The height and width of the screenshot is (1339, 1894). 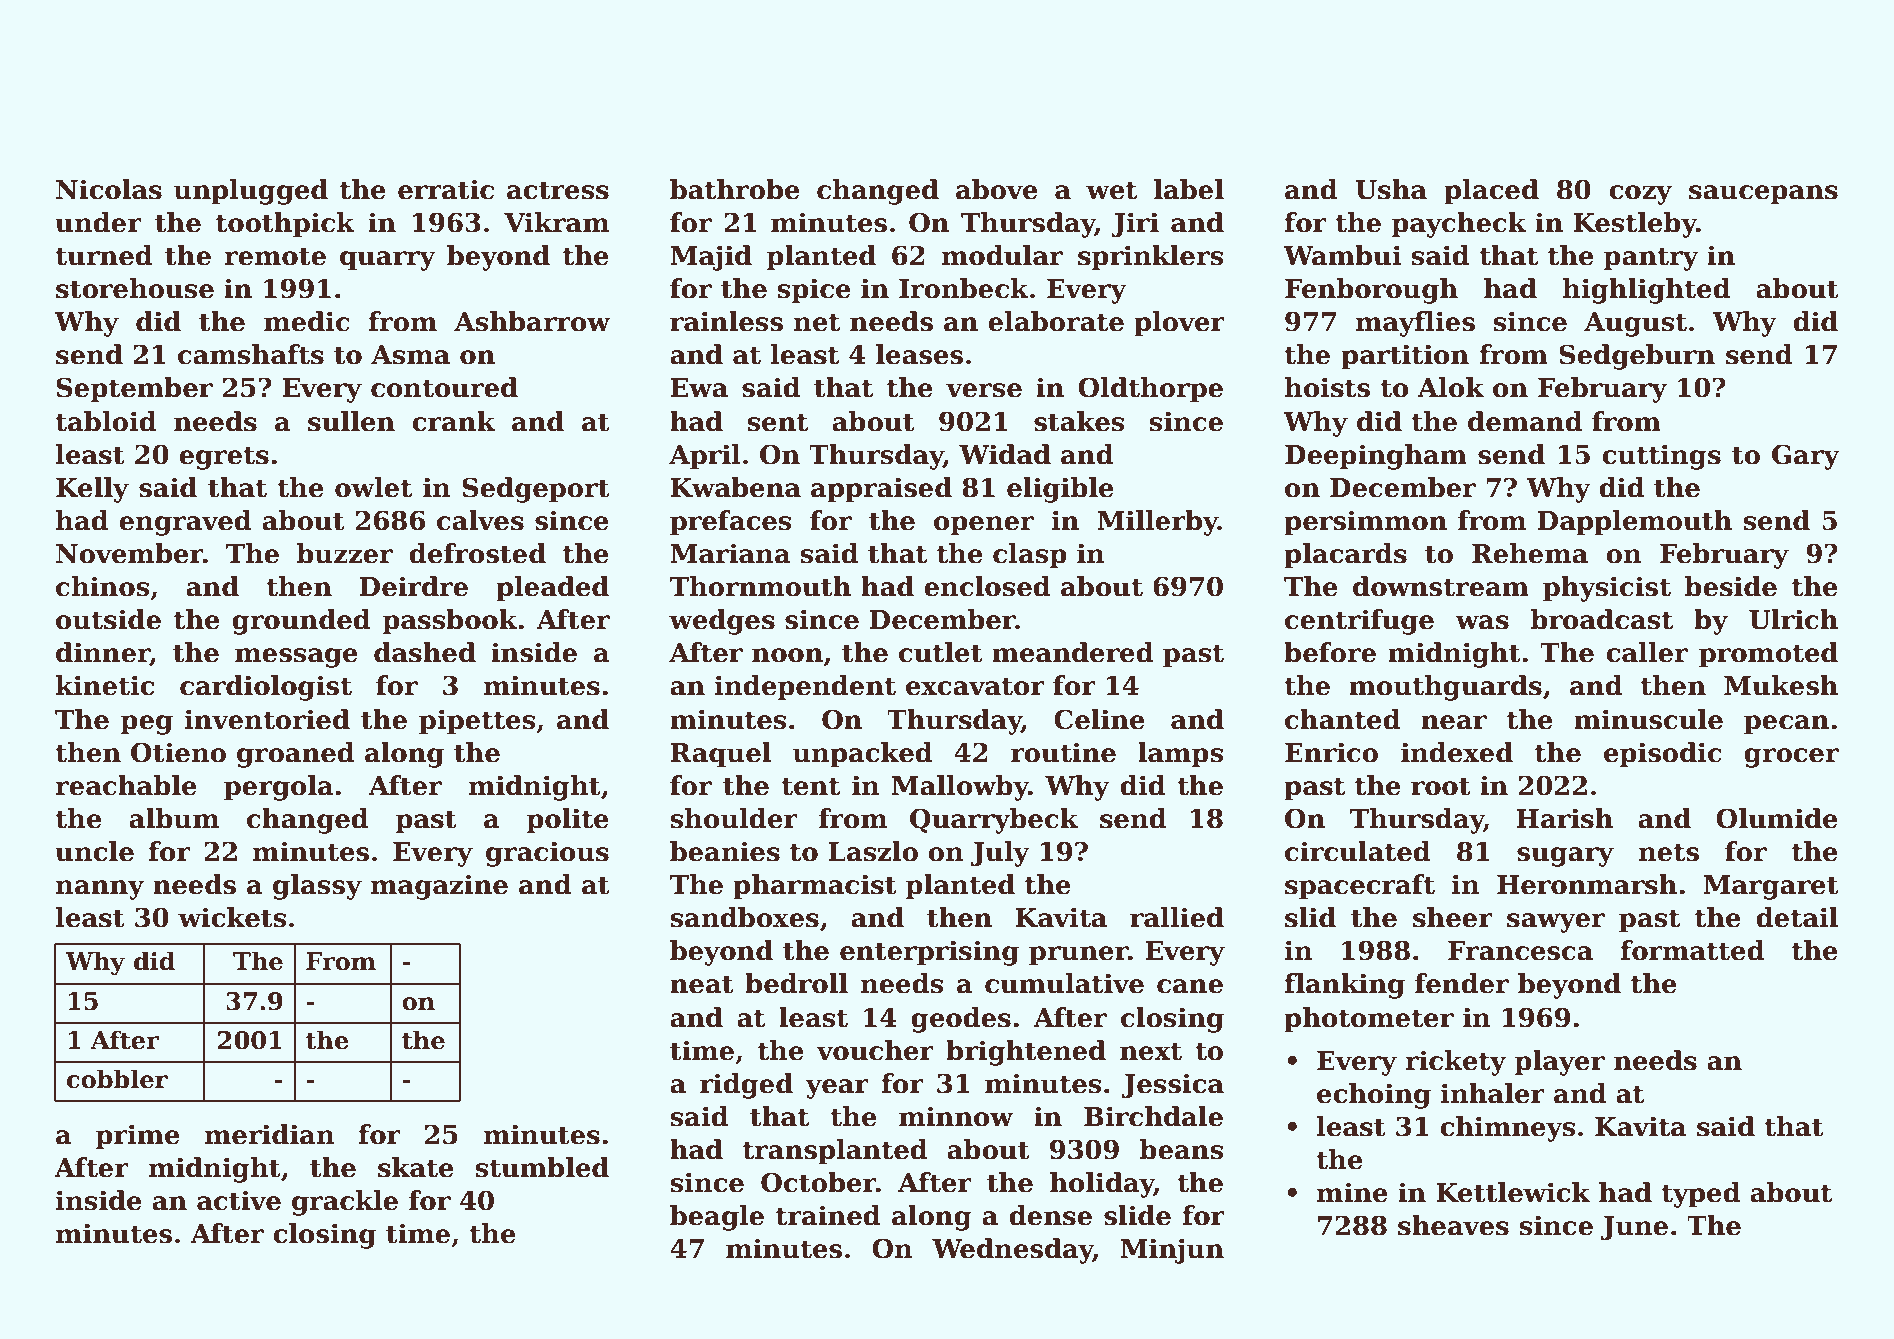 I want to click on leases, so click(x=919, y=354).
